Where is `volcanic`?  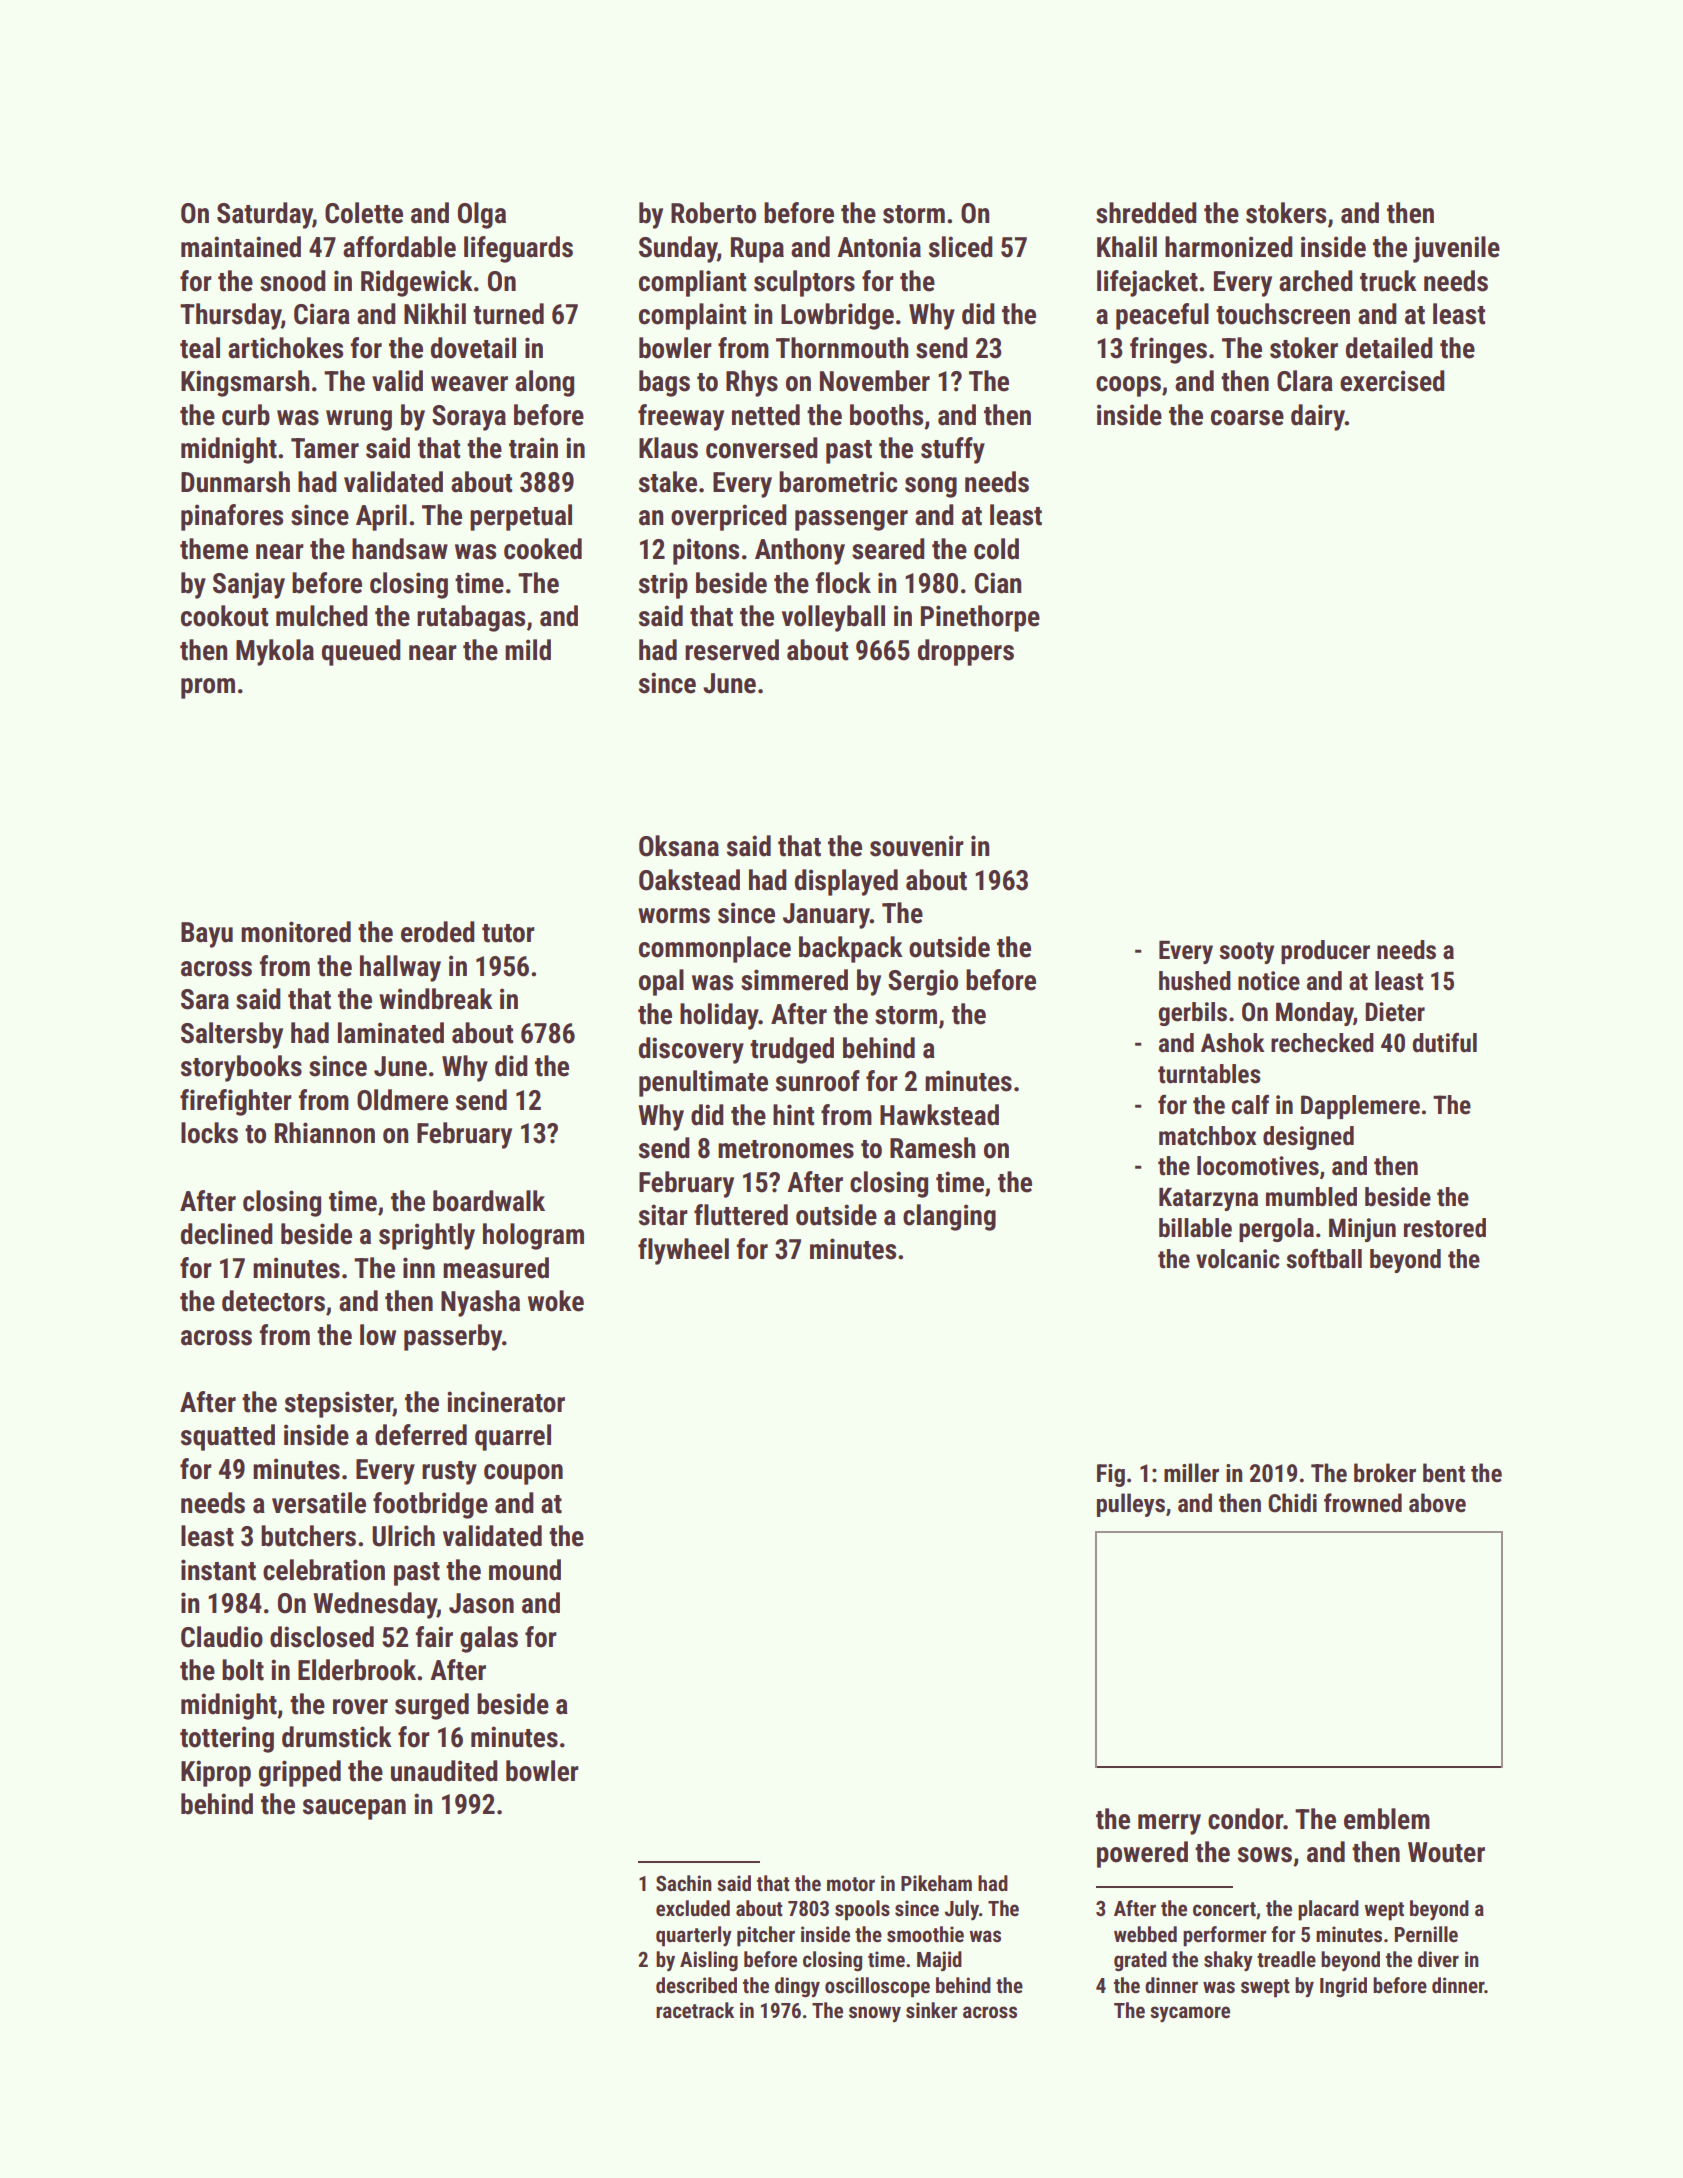
volcanic is located at coordinates (1238, 1259).
